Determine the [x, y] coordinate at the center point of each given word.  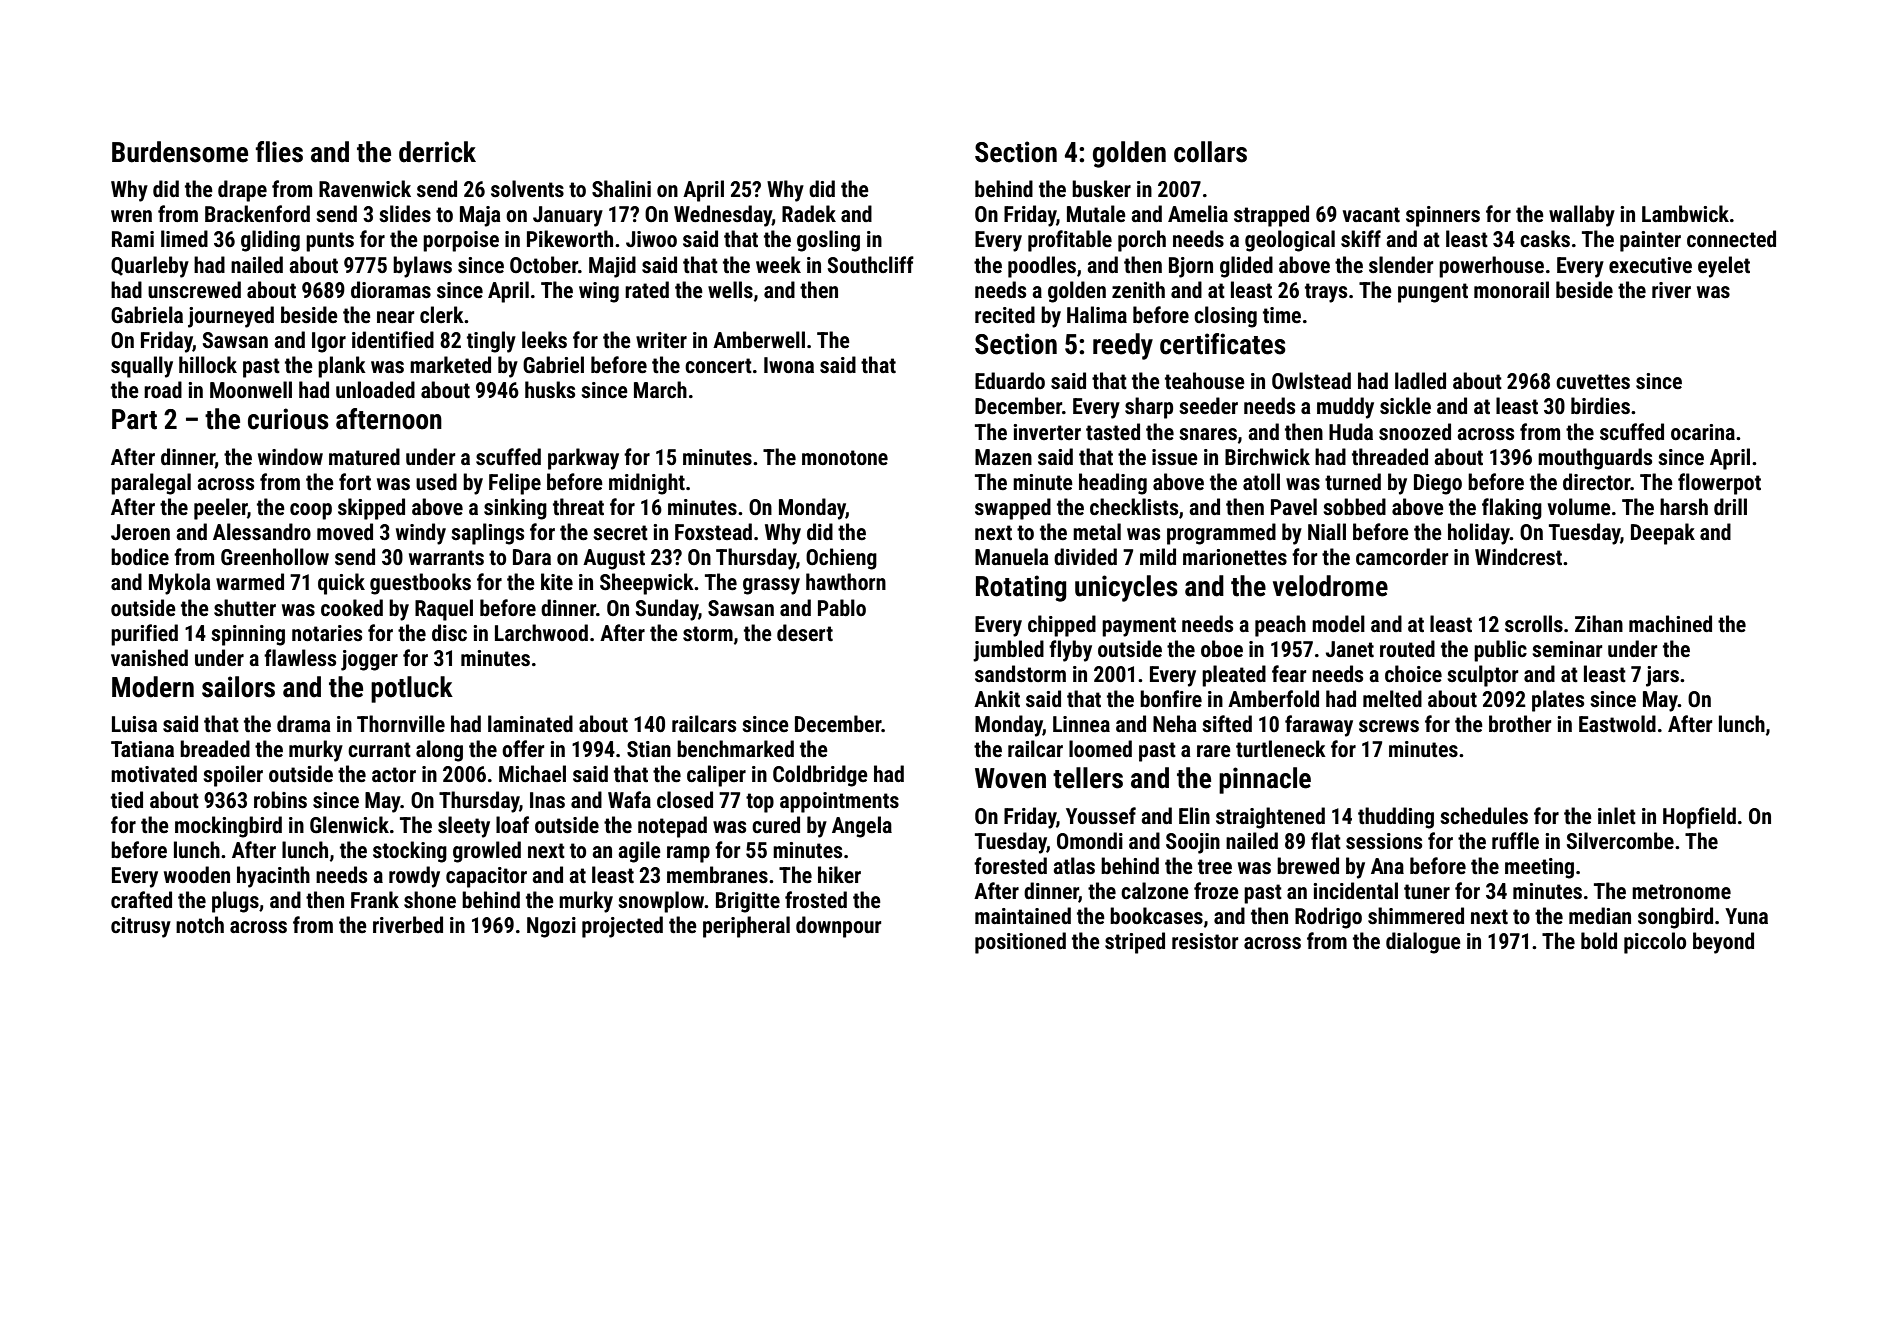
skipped [371, 509]
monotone [845, 458]
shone [430, 900]
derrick [437, 152]
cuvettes [1593, 382]
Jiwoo [651, 239]
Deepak [1663, 534]
